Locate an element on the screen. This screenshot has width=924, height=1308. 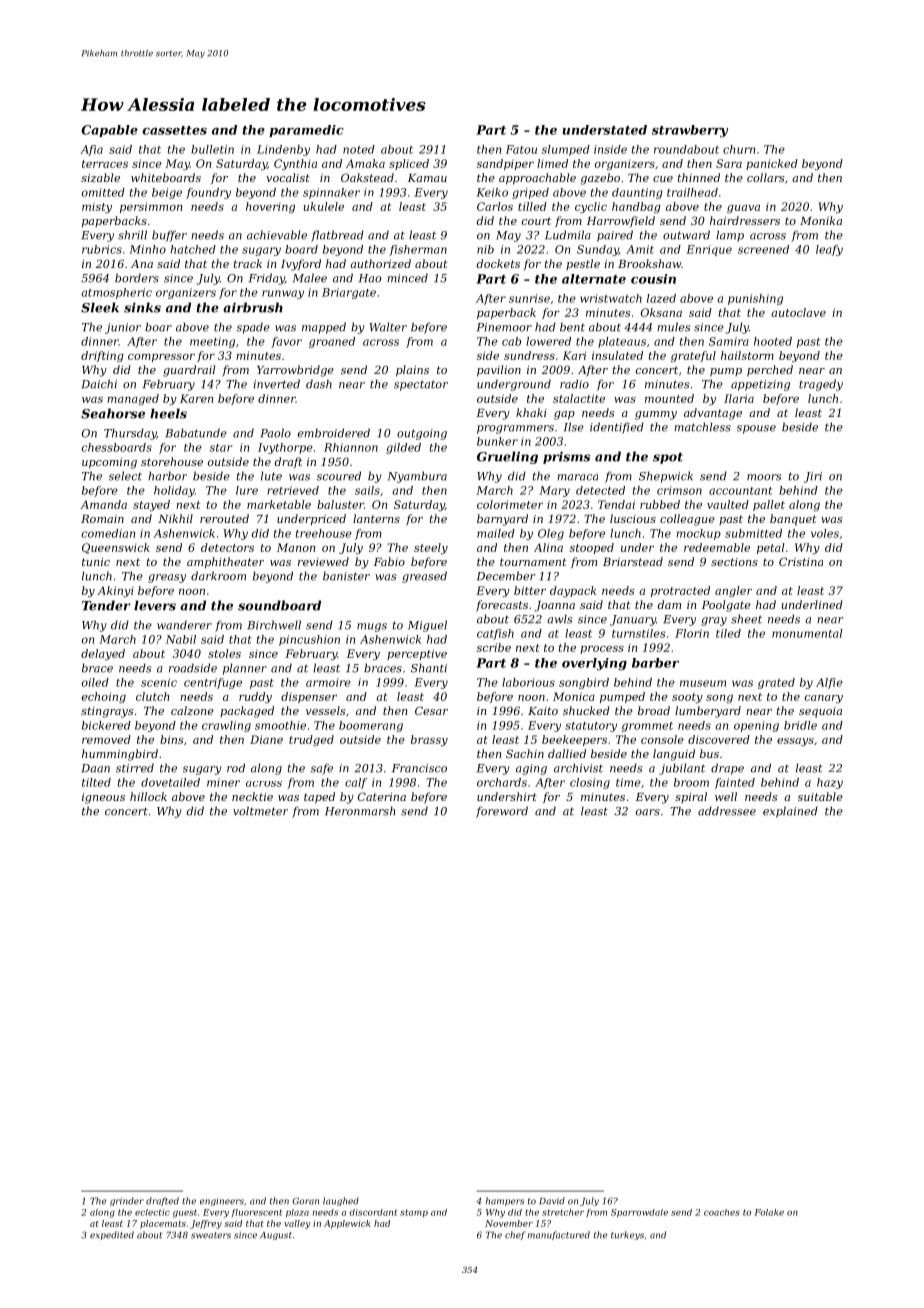
grinder is located at coordinates (127, 1201).
